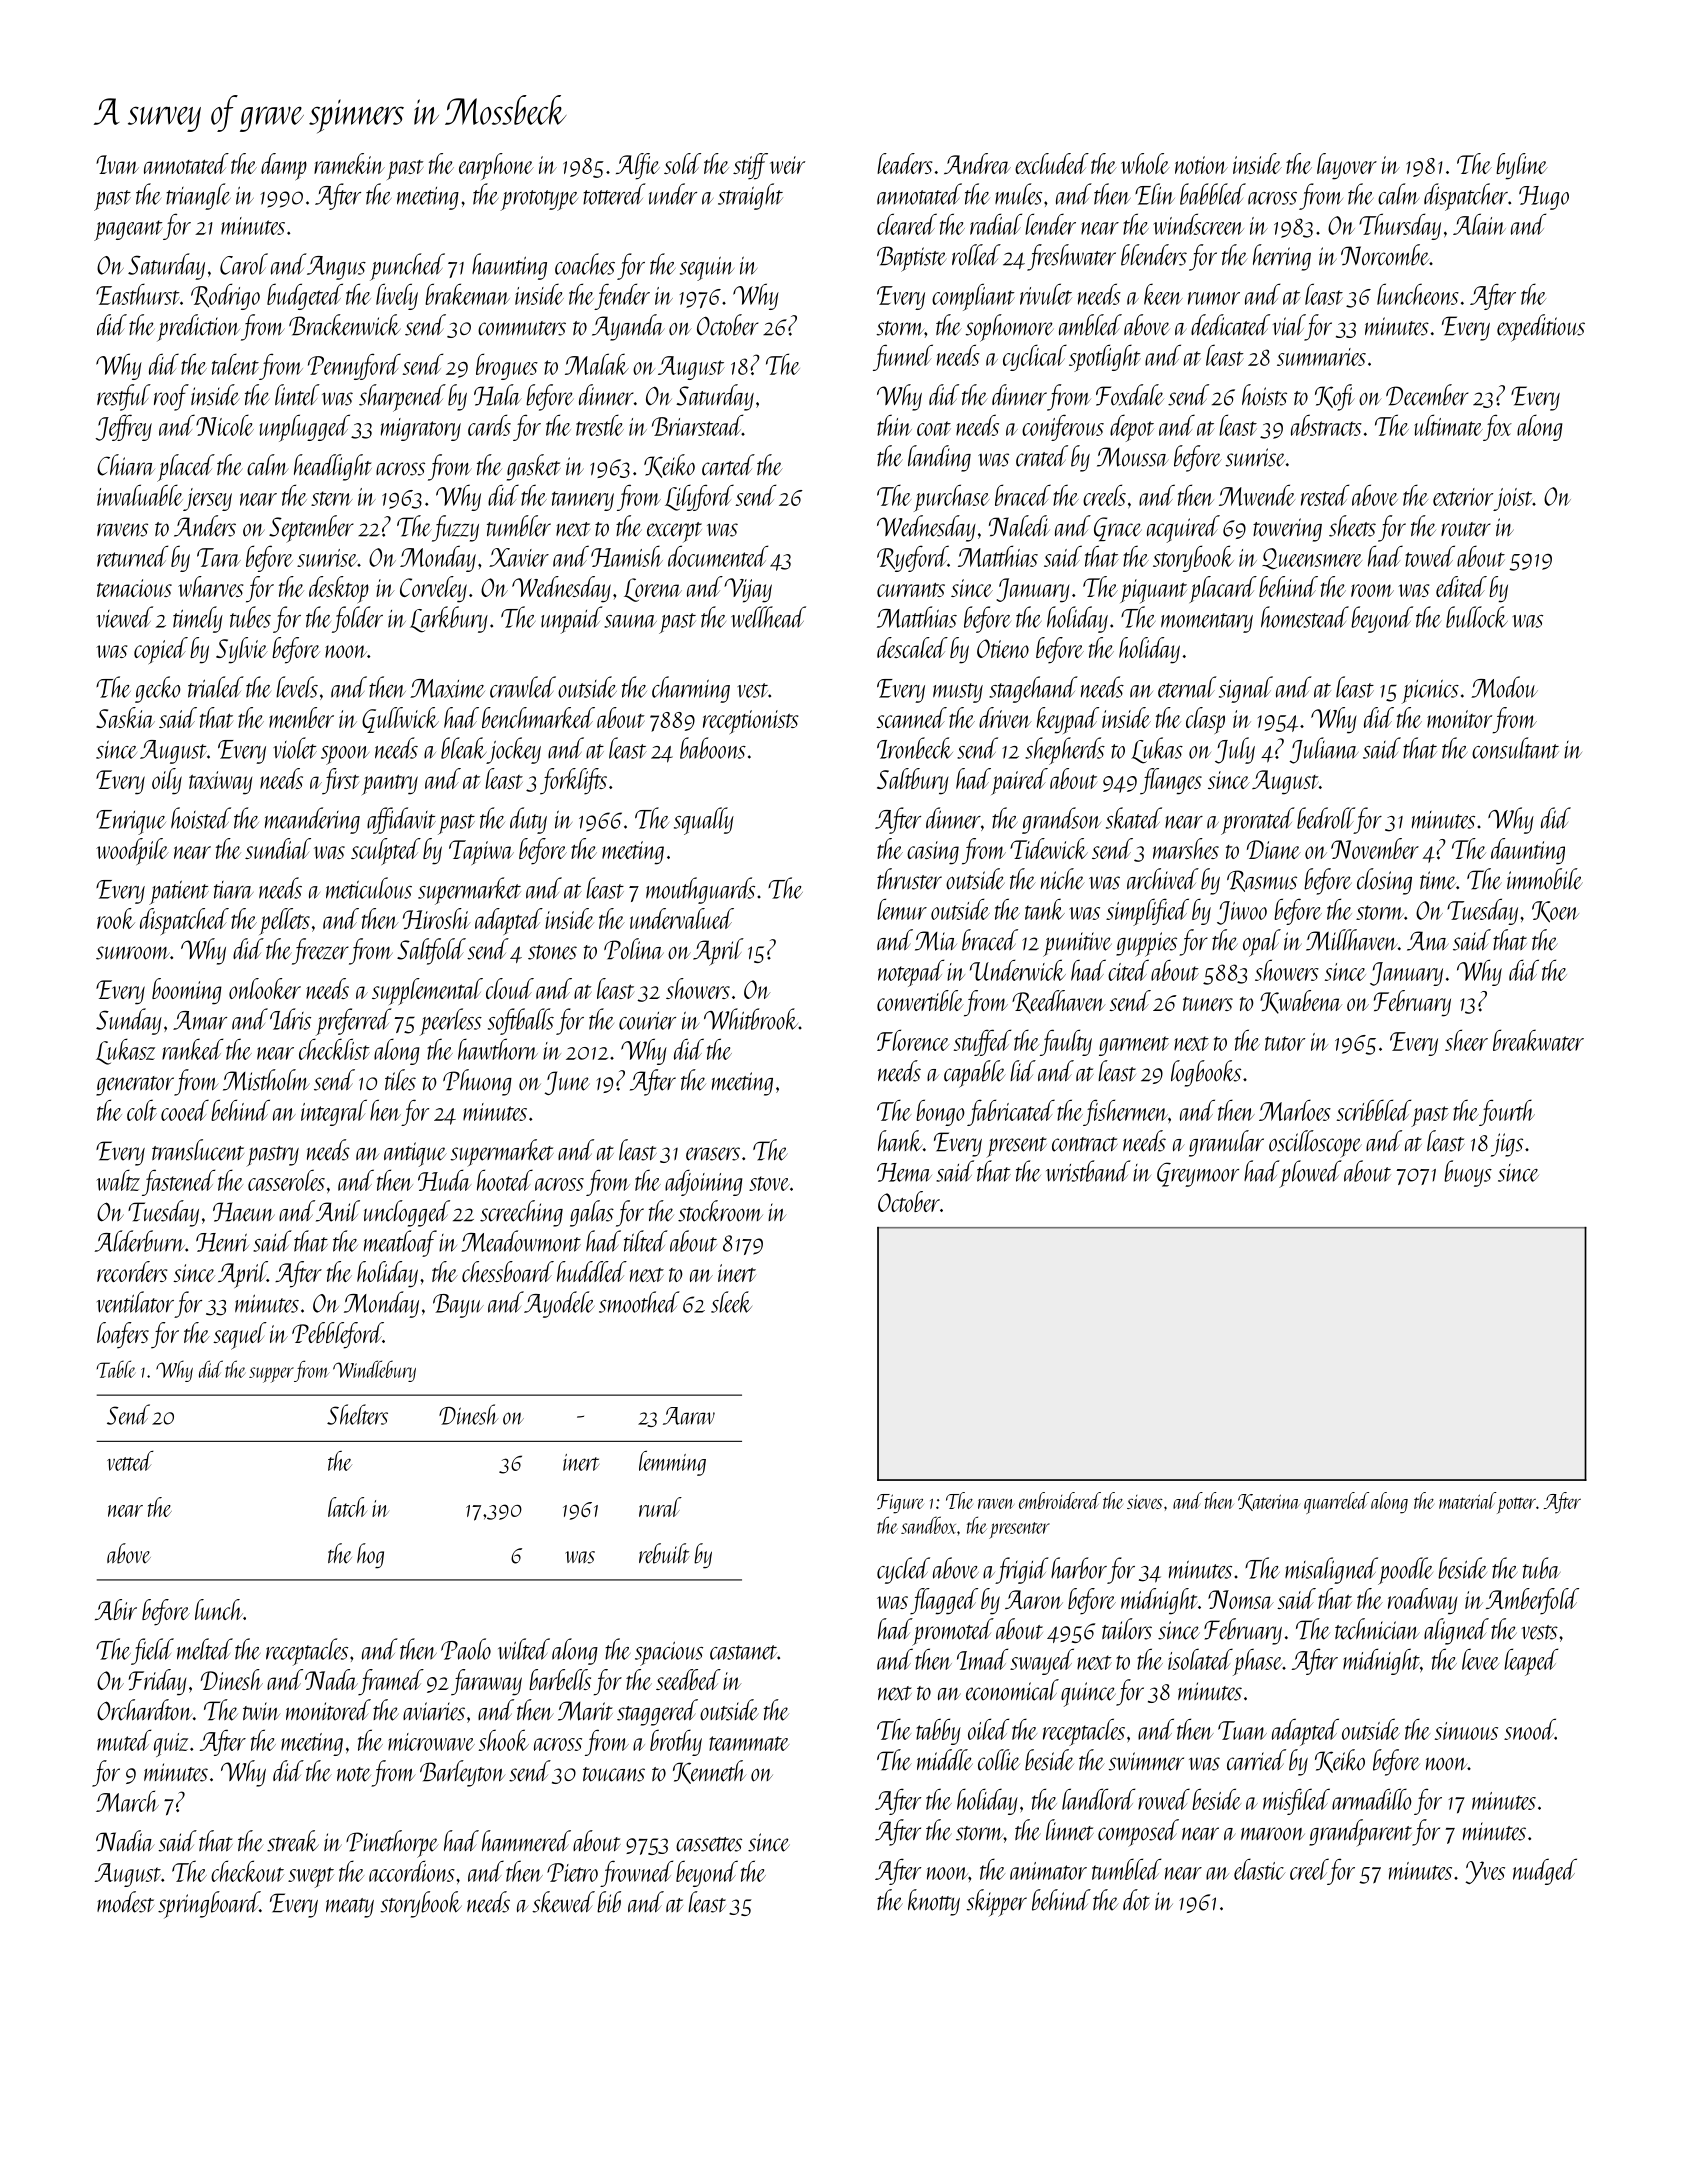 Image resolution: width=1683 pixels, height=2178 pixels. I want to click on unplugged, so click(304, 428).
